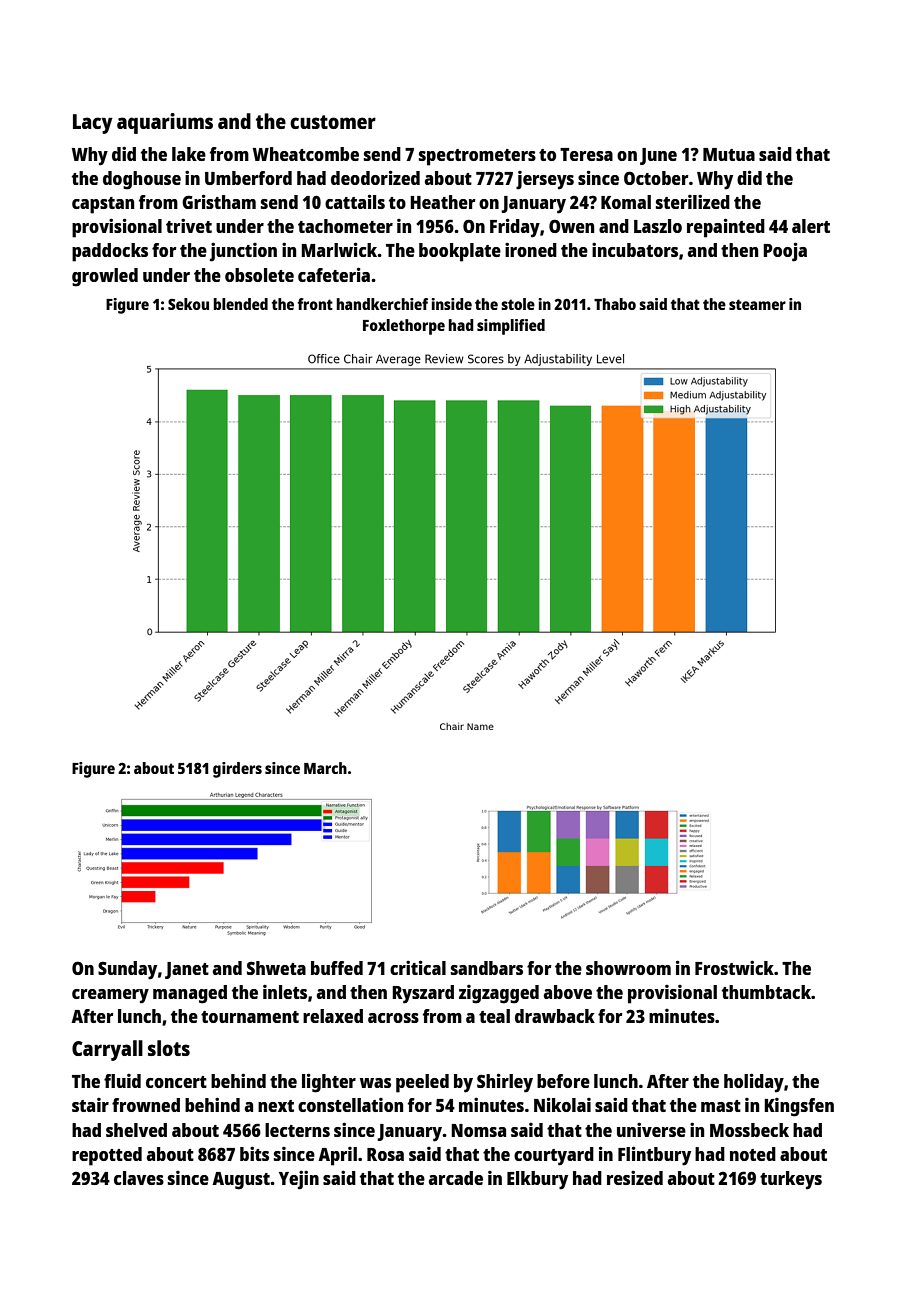 Image resolution: width=908 pixels, height=1316 pixels. I want to click on steamer, so click(757, 304).
